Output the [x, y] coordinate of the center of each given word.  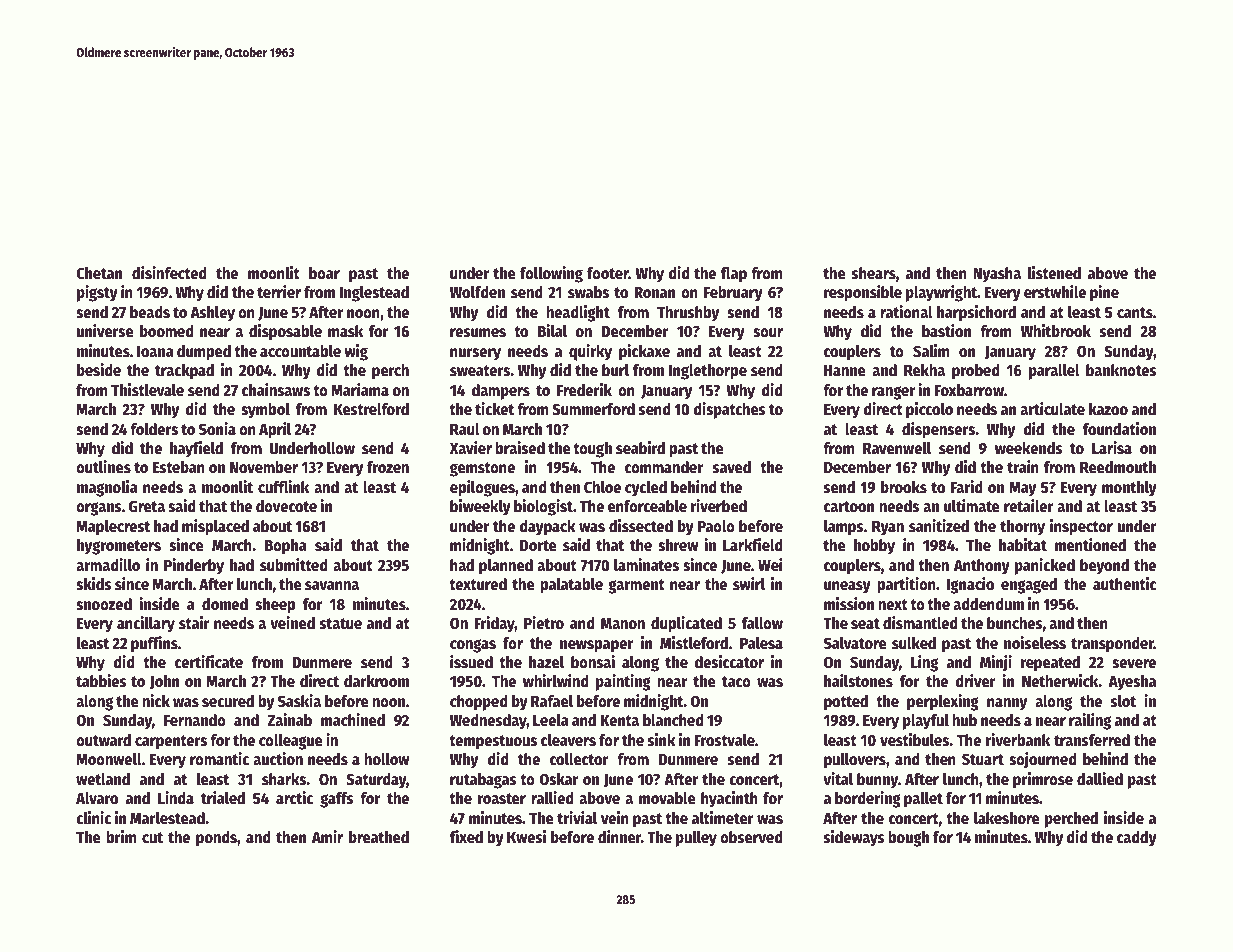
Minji [996, 663]
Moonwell [109, 759]
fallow [762, 623]
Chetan [99, 273]
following [551, 274]
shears [874, 273]
